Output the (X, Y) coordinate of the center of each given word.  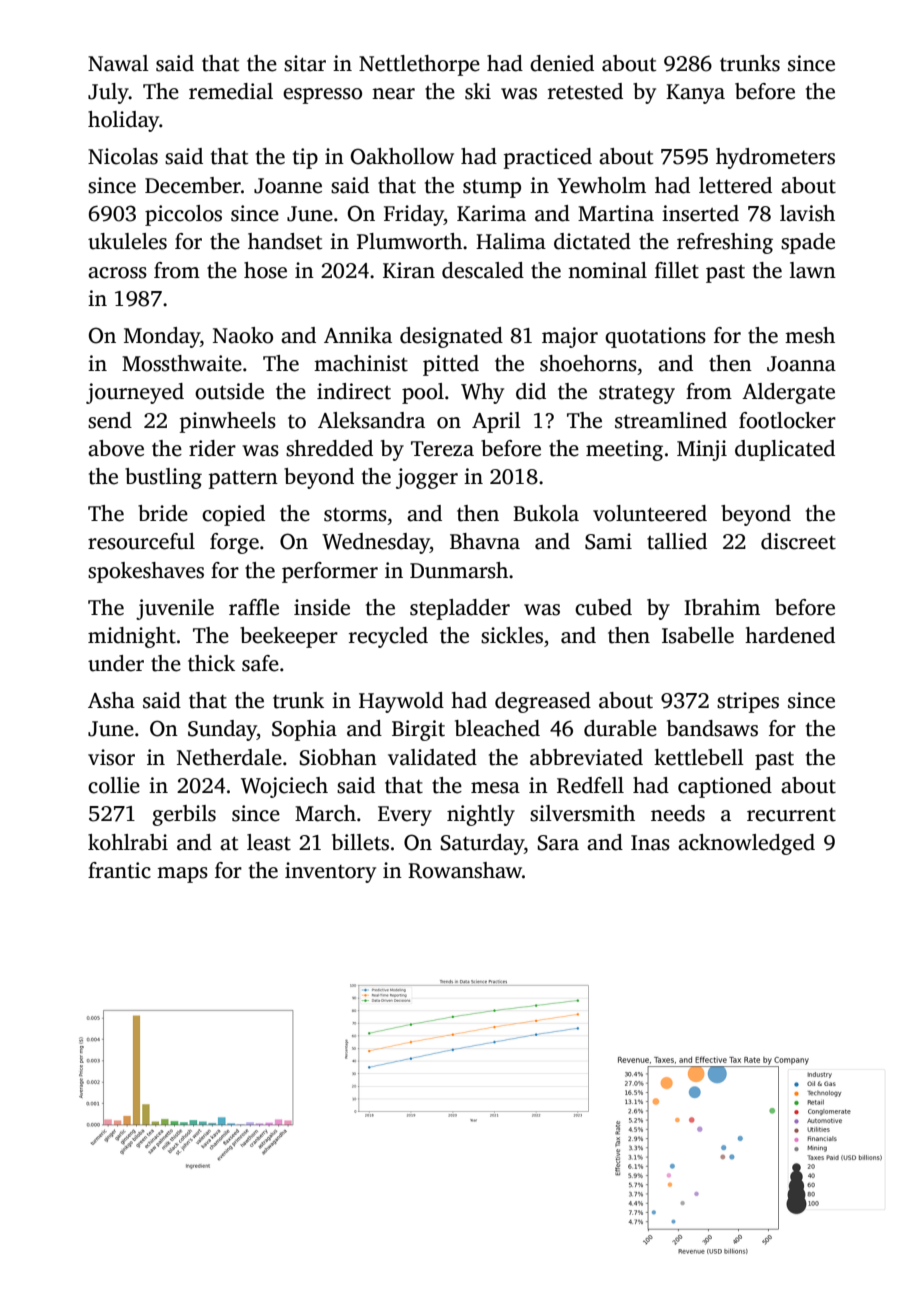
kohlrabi (128, 842)
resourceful (141, 541)
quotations (655, 337)
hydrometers (775, 158)
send (110, 420)
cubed (603, 607)
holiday (123, 121)
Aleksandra (371, 420)
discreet (798, 541)
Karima (491, 213)
